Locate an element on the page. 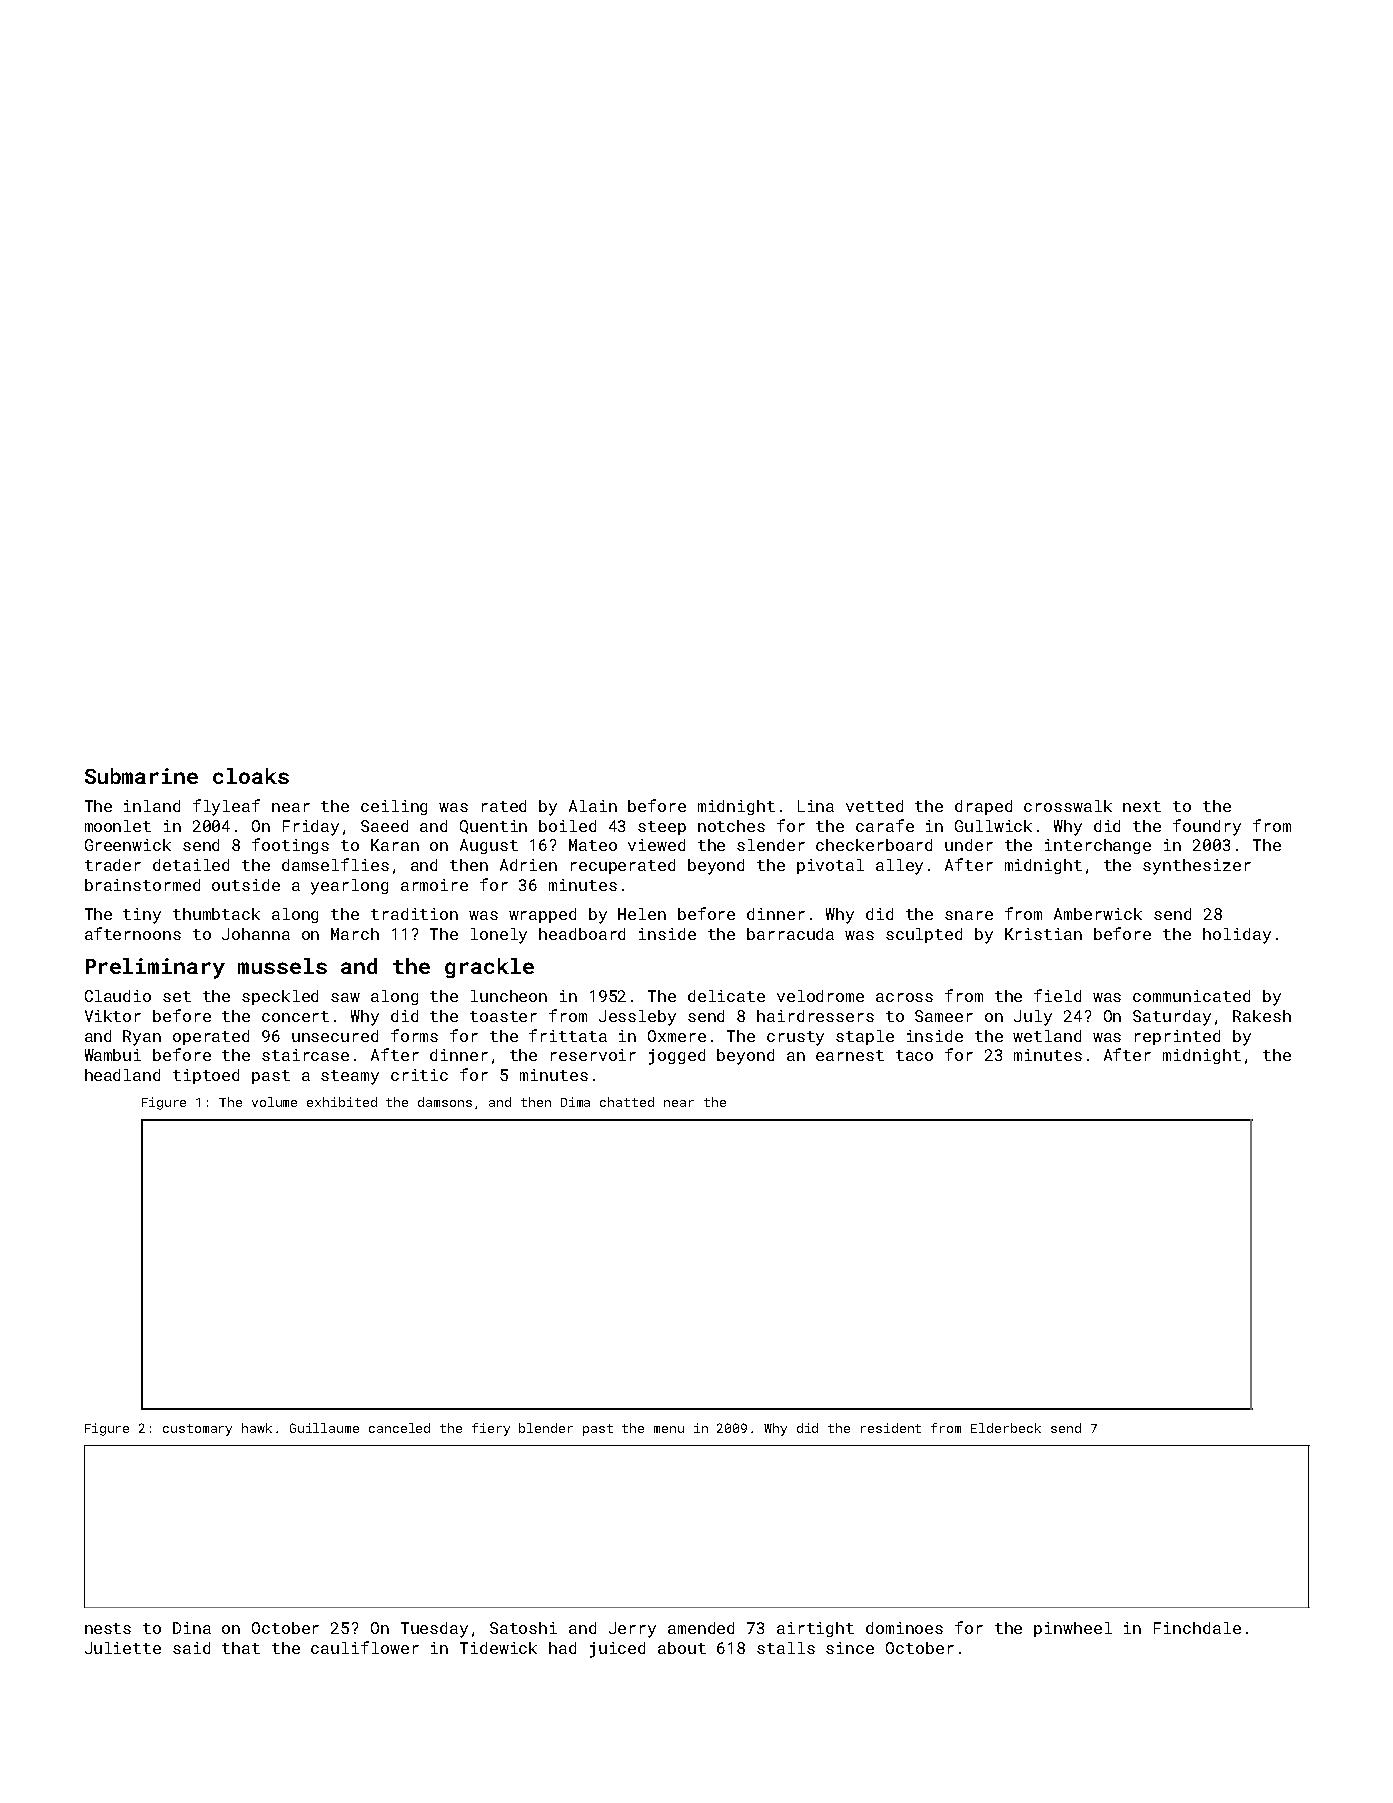 The height and width of the image is (1803, 1393). canceled is located at coordinates (399, 1428).
